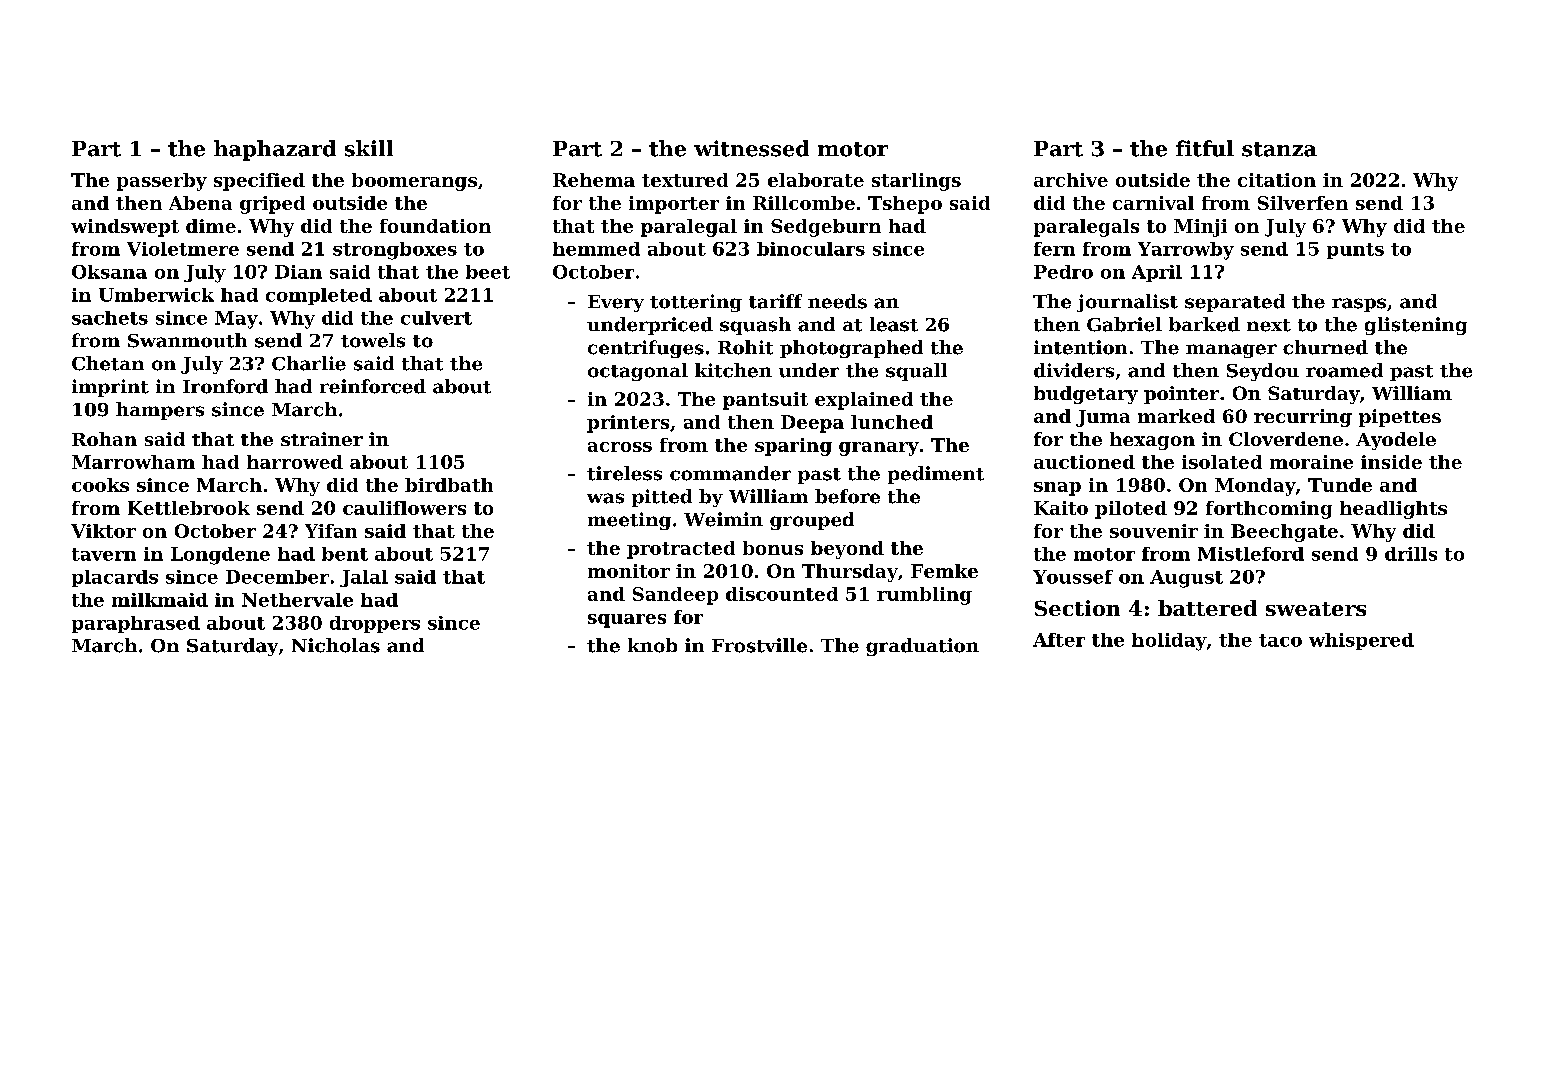 The image size is (1545, 1092). What do you see at coordinates (765, 401) in the screenshot?
I see `pantsuit` at bounding box center [765, 401].
